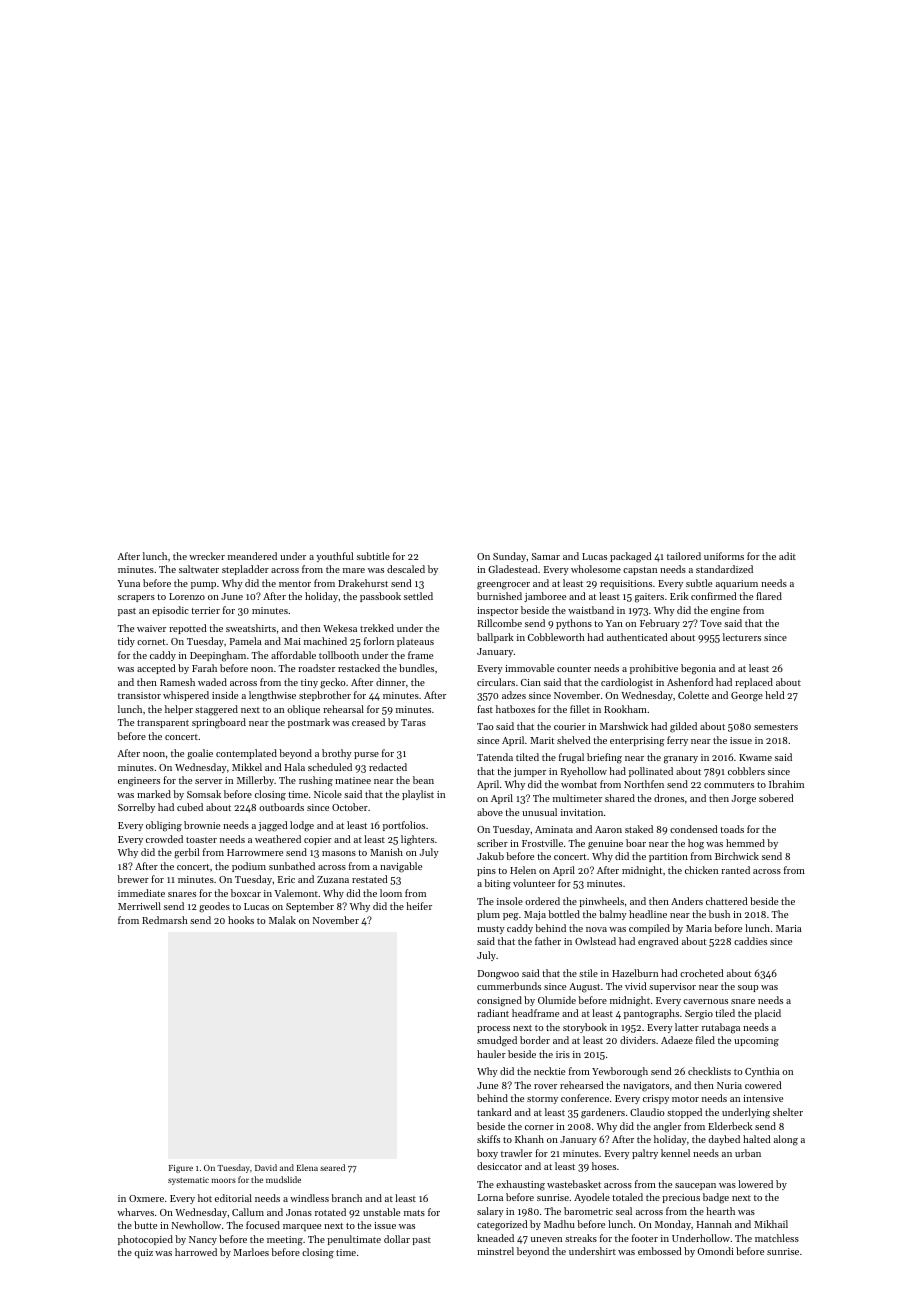 The width and height of the page is (924, 1308). Describe the element at coordinates (266, 1167) in the page. I see `David` at that location.
